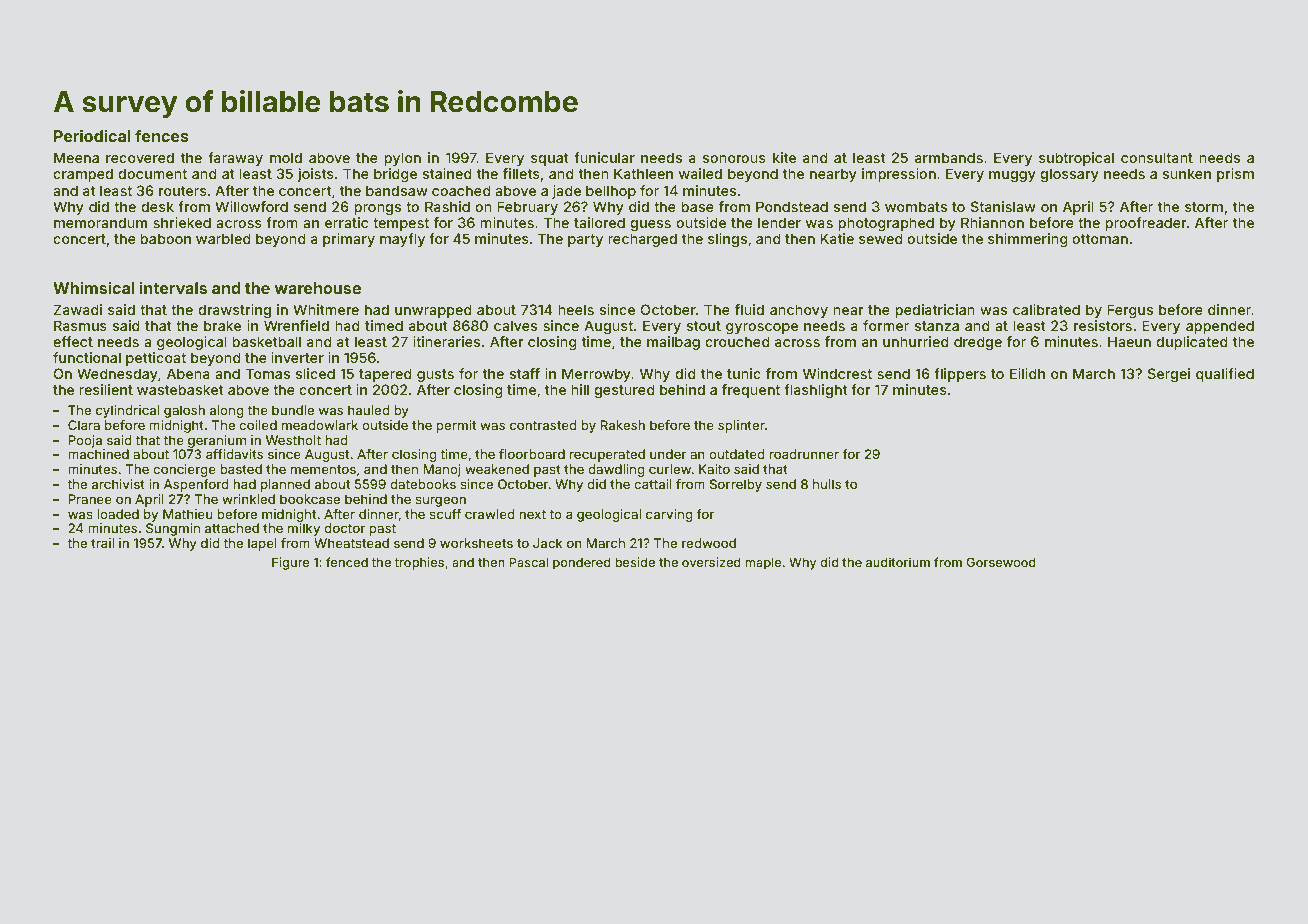  What do you see at coordinates (1027, 373) in the screenshot?
I see `Eilidh` at bounding box center [1027, 373].
